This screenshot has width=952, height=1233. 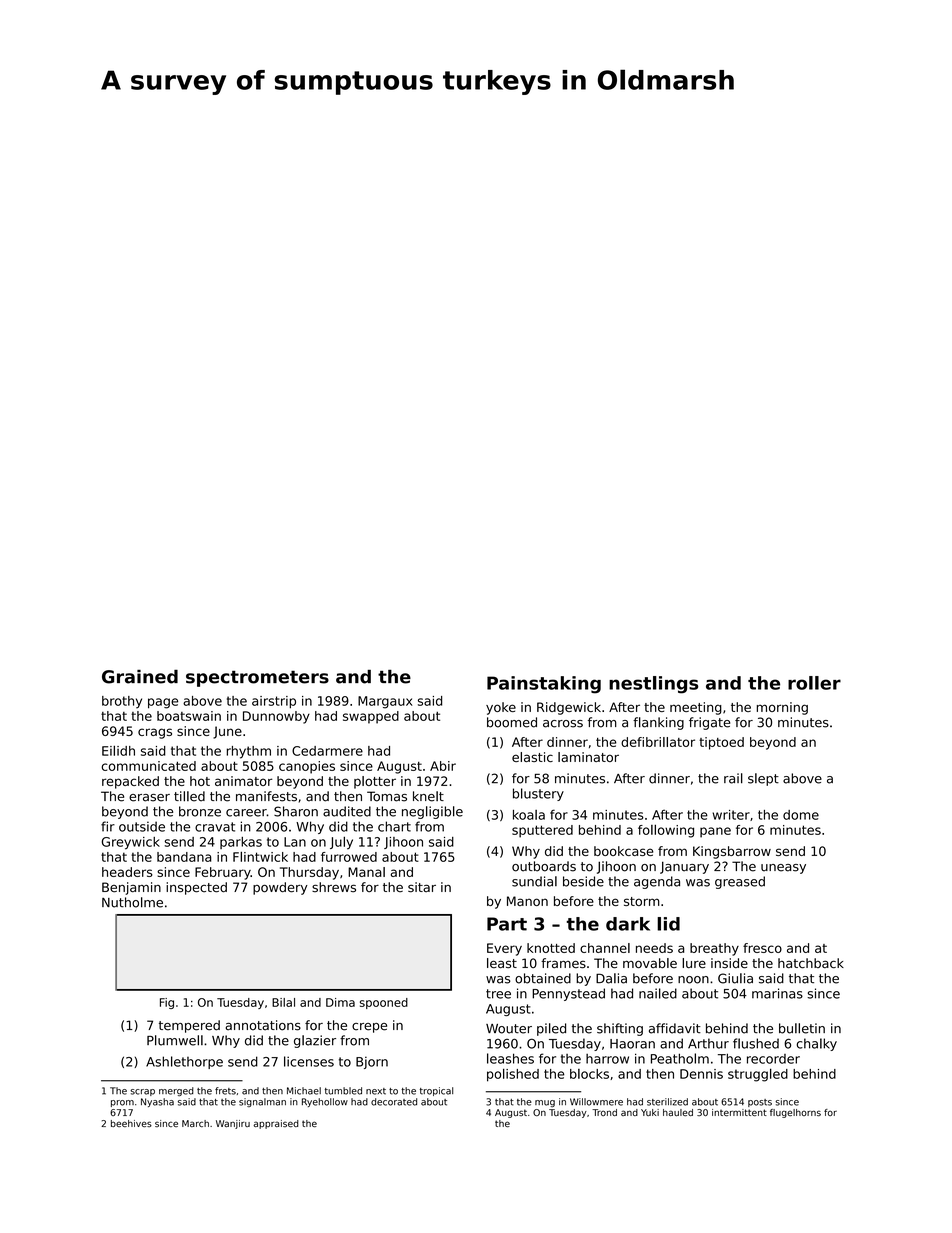 What do you see at coordinates (542, 831) in the screenshot?
I see `sputtered` at bounding box center [542, 831].
